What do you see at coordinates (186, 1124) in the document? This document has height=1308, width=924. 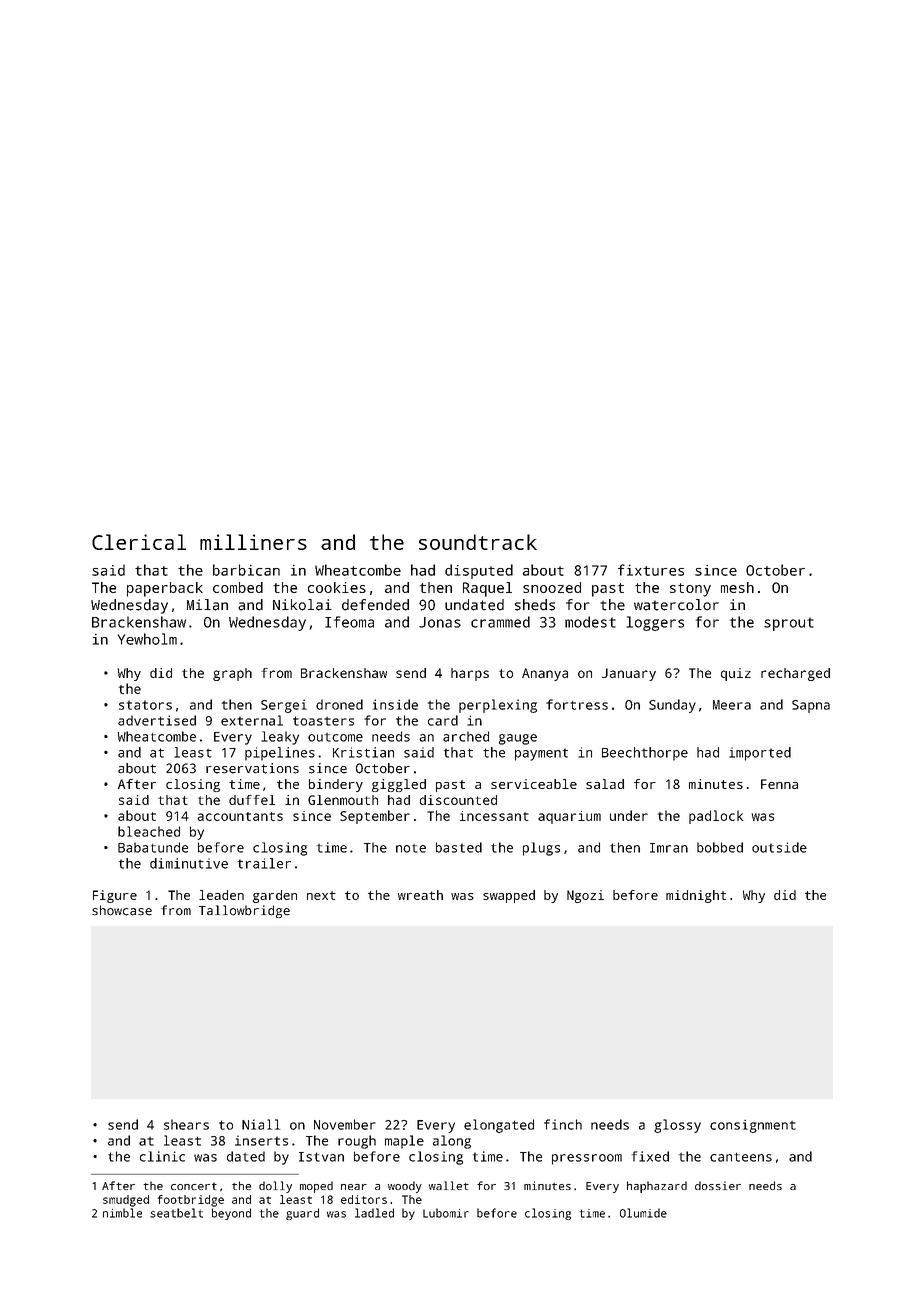 I see `shears` at bounding box center [186, 1124].
